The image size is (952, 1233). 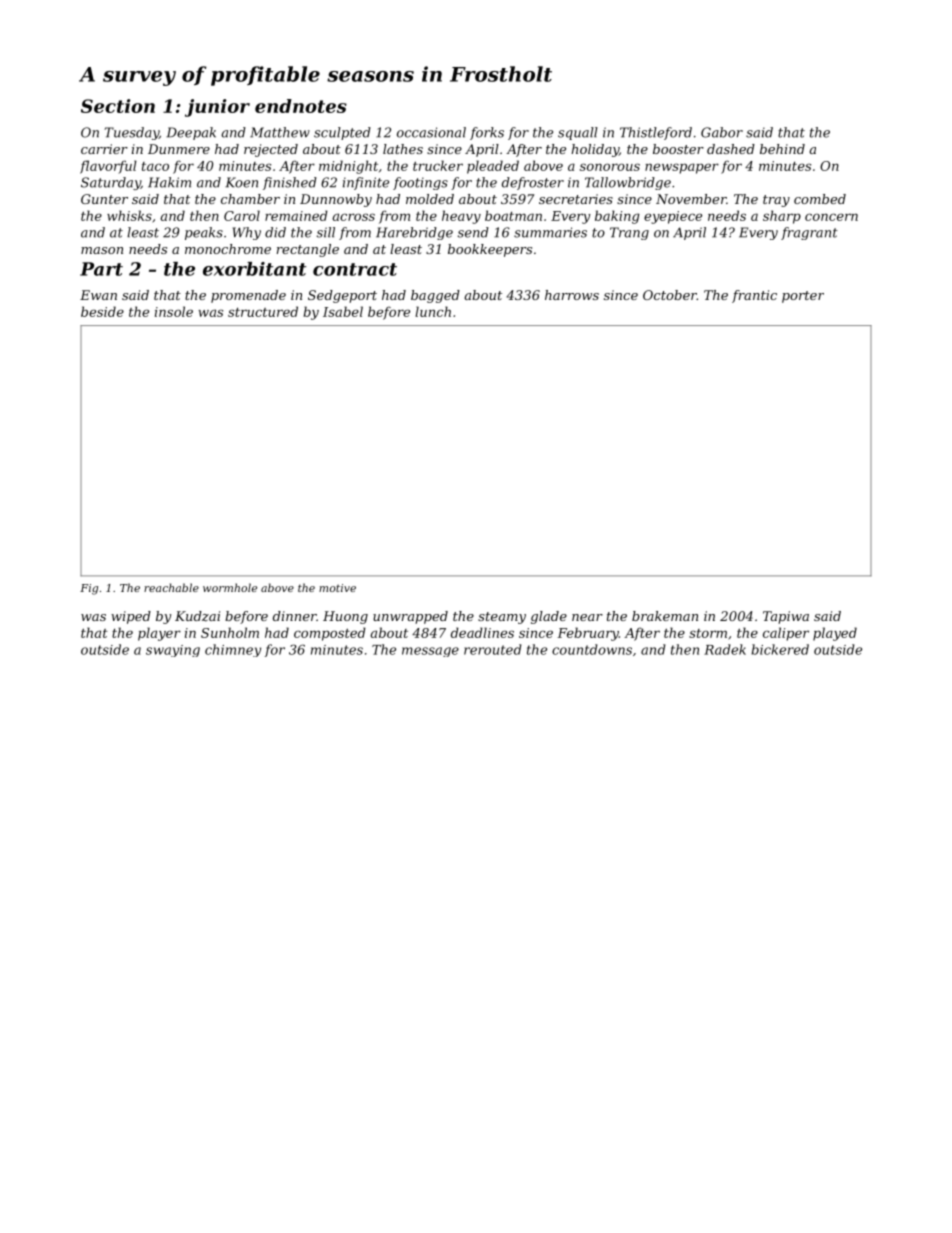 What do you see at coordinates (786, 617) in the screenshot?
I see `Tapiwa` at bounding box center [786, 617].
